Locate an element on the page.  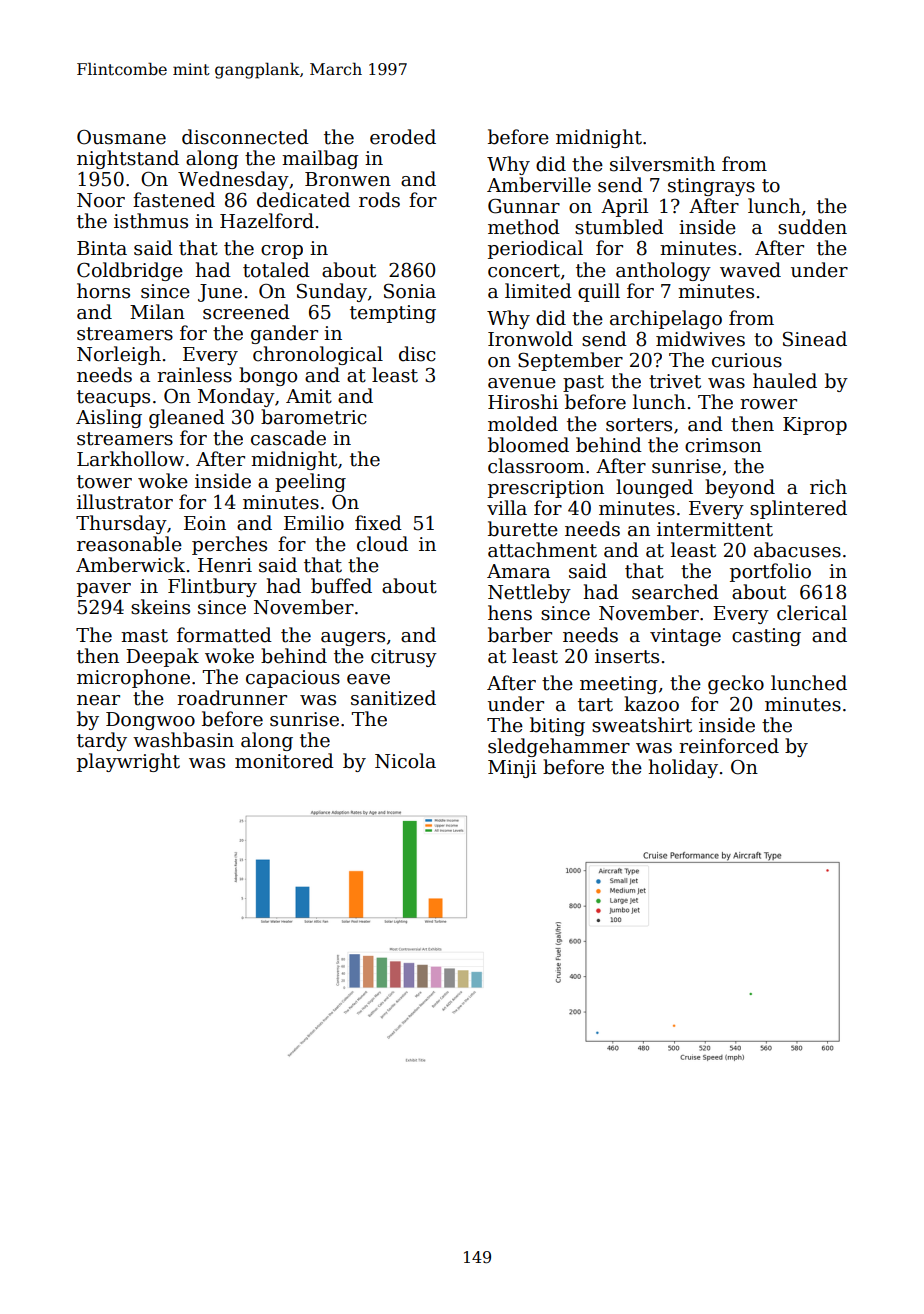
Sonia is located at coordinates (410, 291).
